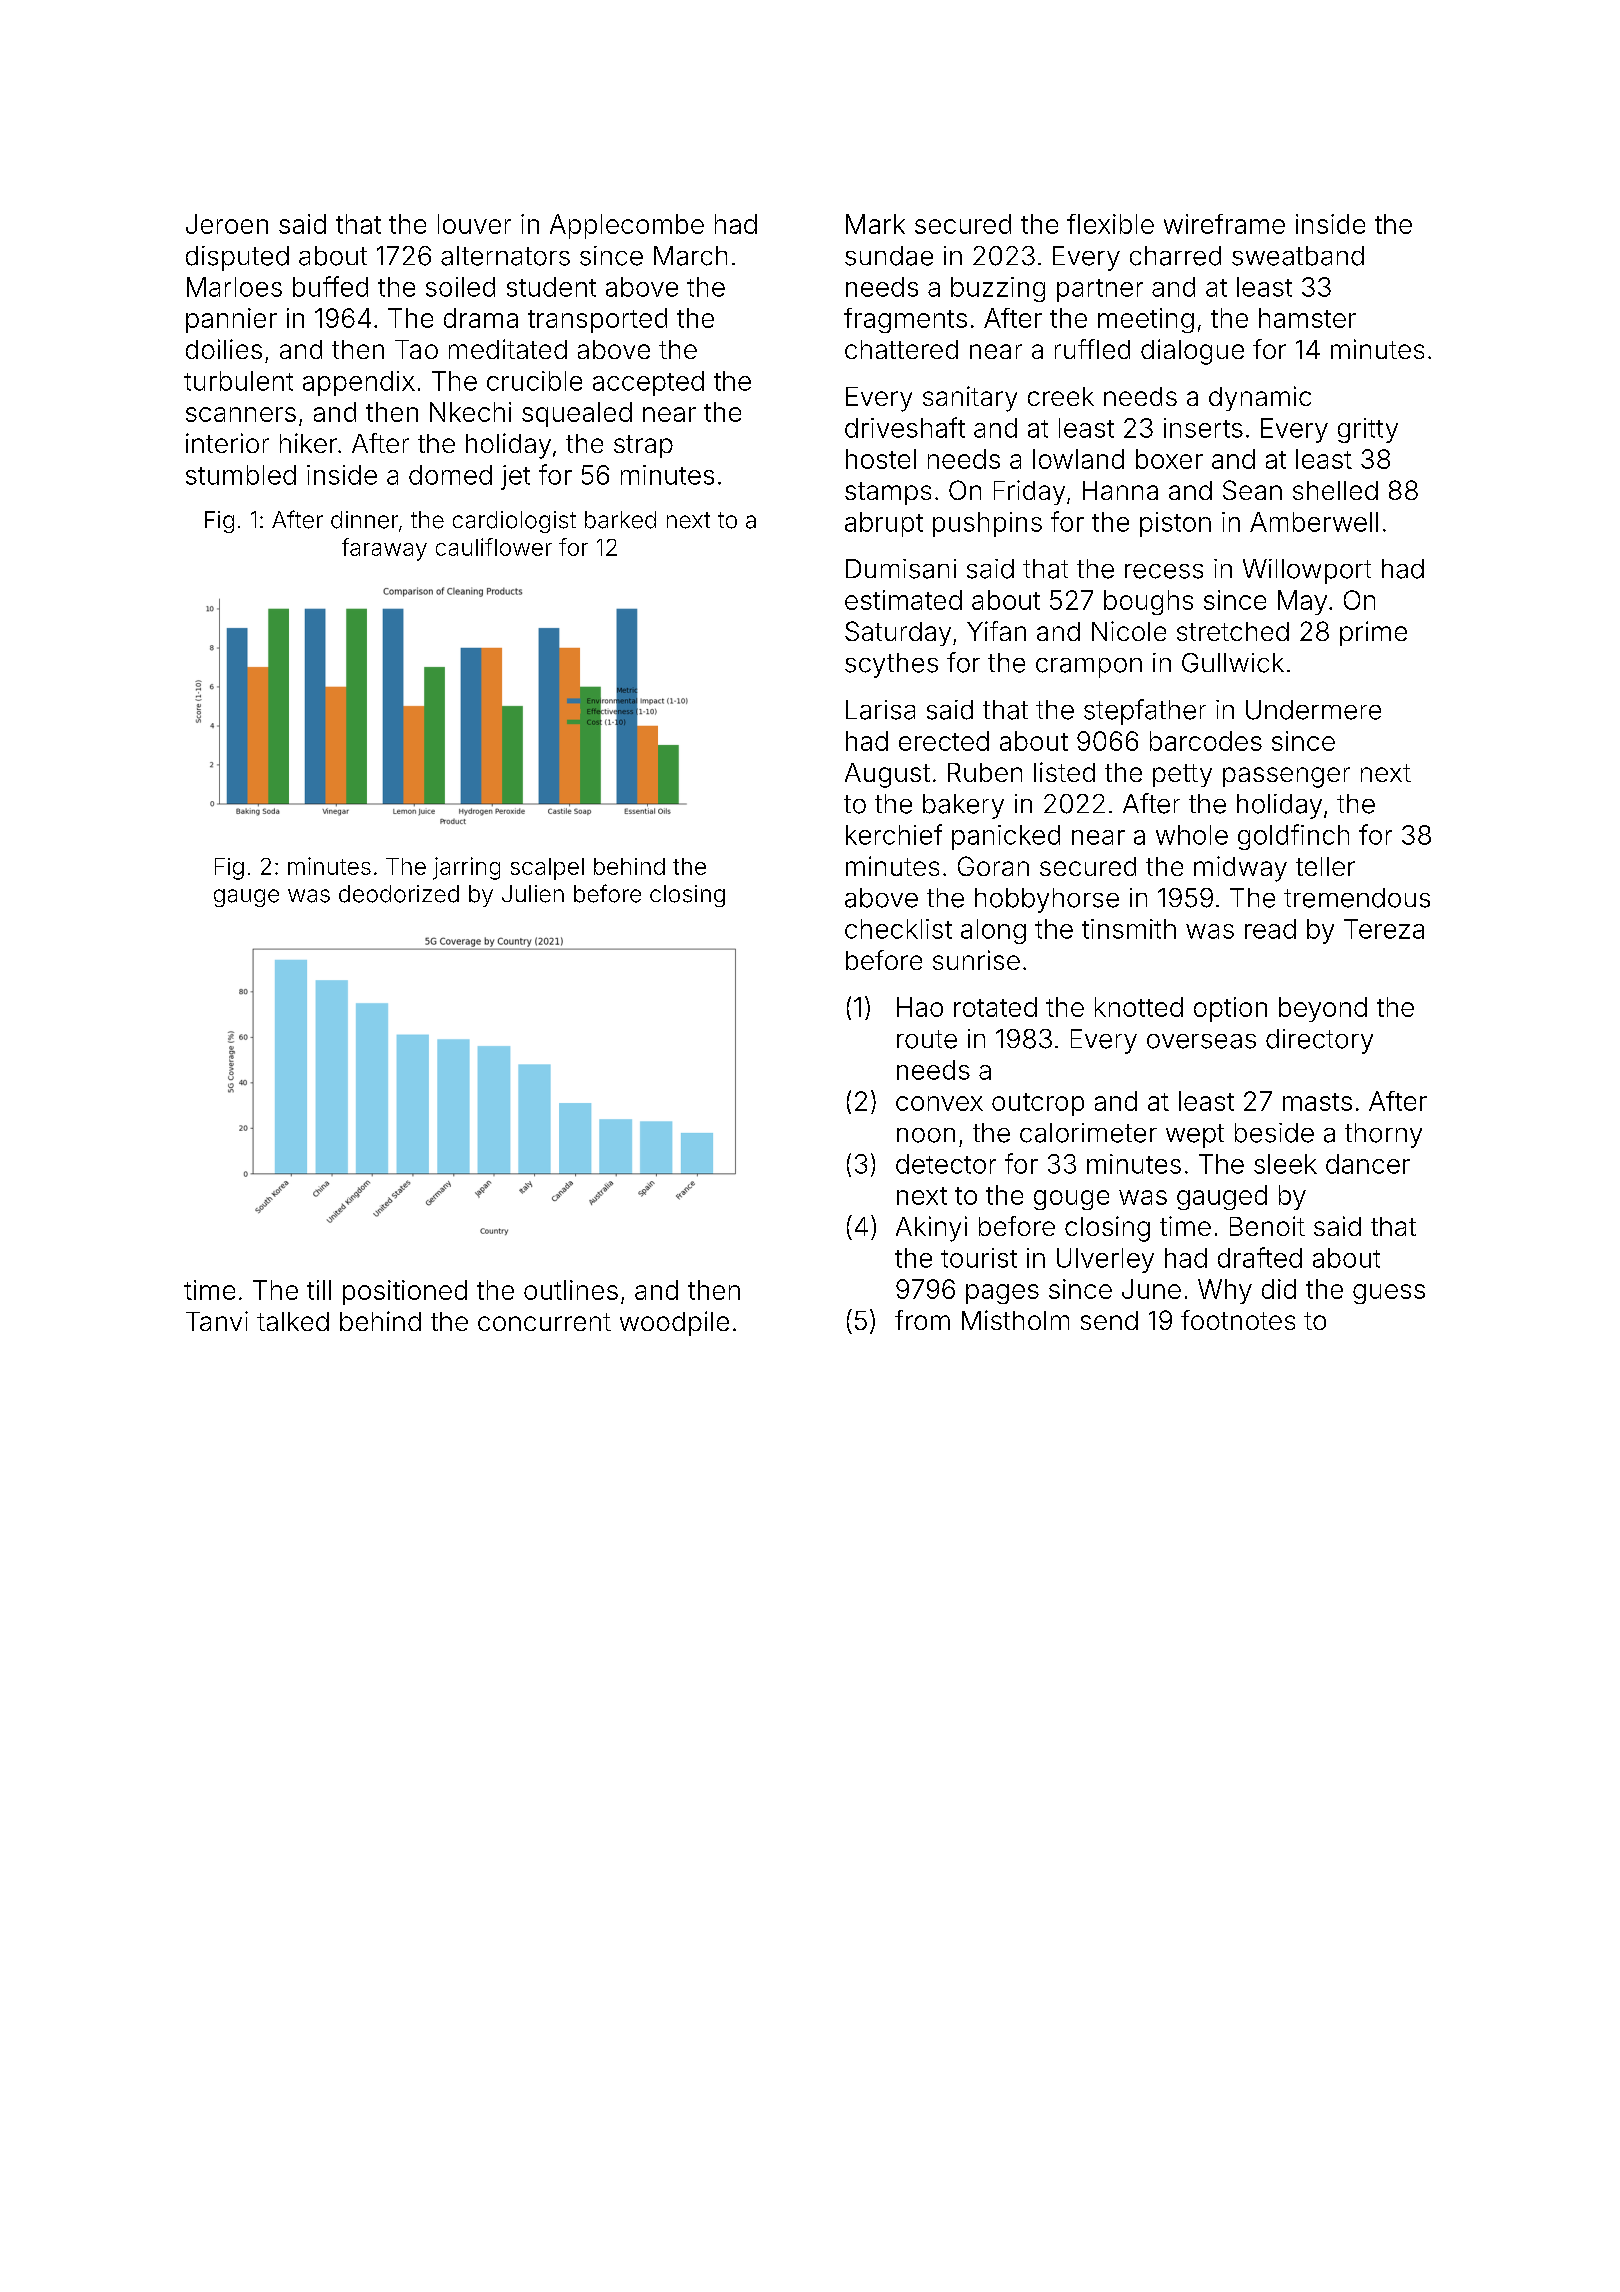 The width and height of the image is (1620, 2292). What do you see at coordinates (1323, 1009) in the image?
I see `beyond` at bounding box center [1323, 1009].
